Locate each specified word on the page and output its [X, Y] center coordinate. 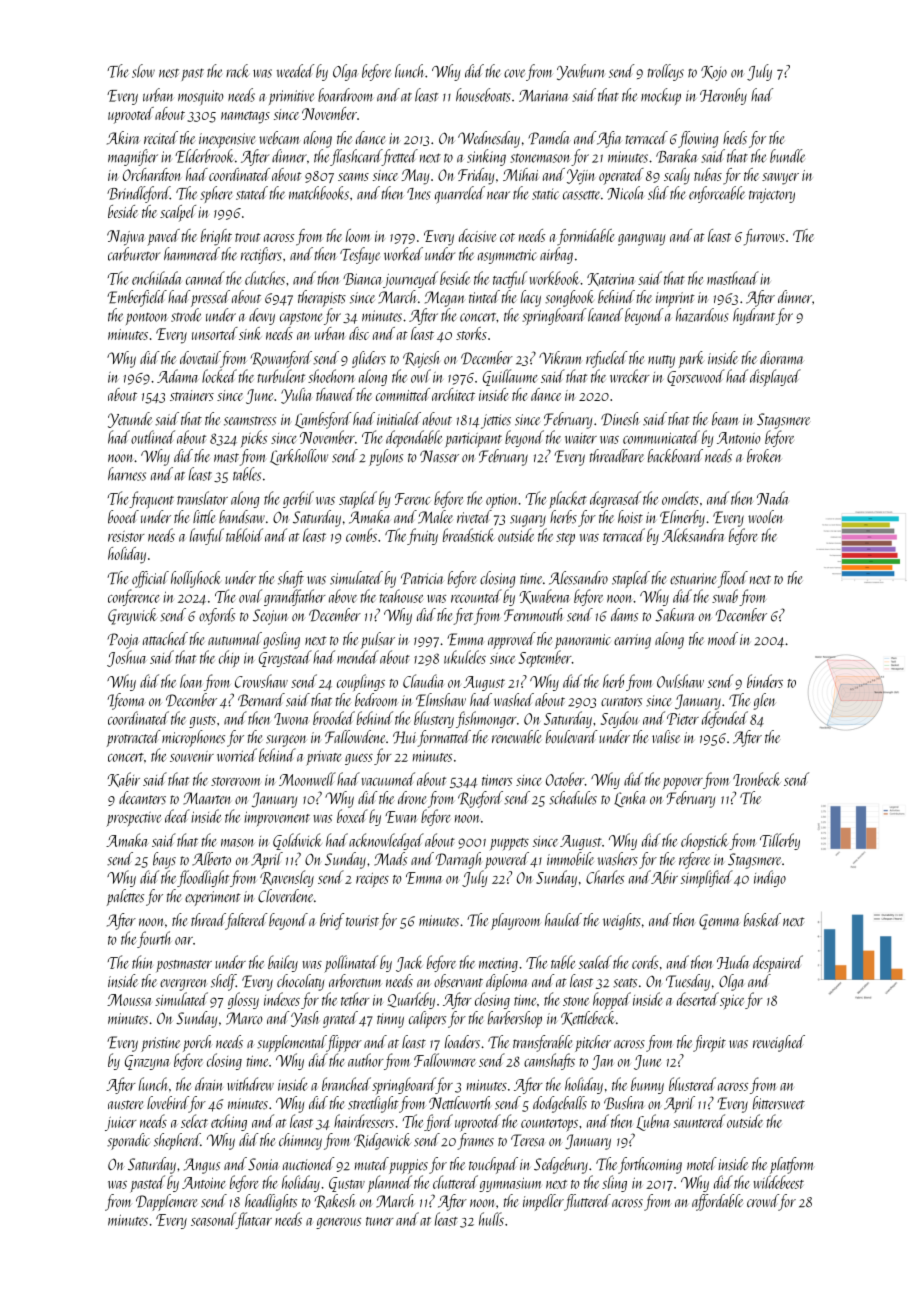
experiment [213, 898]
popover [682, 784]
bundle [787, 156]
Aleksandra [693, 535]
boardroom [346, 95]
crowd [763, 1201]
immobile [570, 859]
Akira [123, 138]
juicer [121, 1123]
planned [389, 1184]
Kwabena [544, 596]
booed [123, 517]
